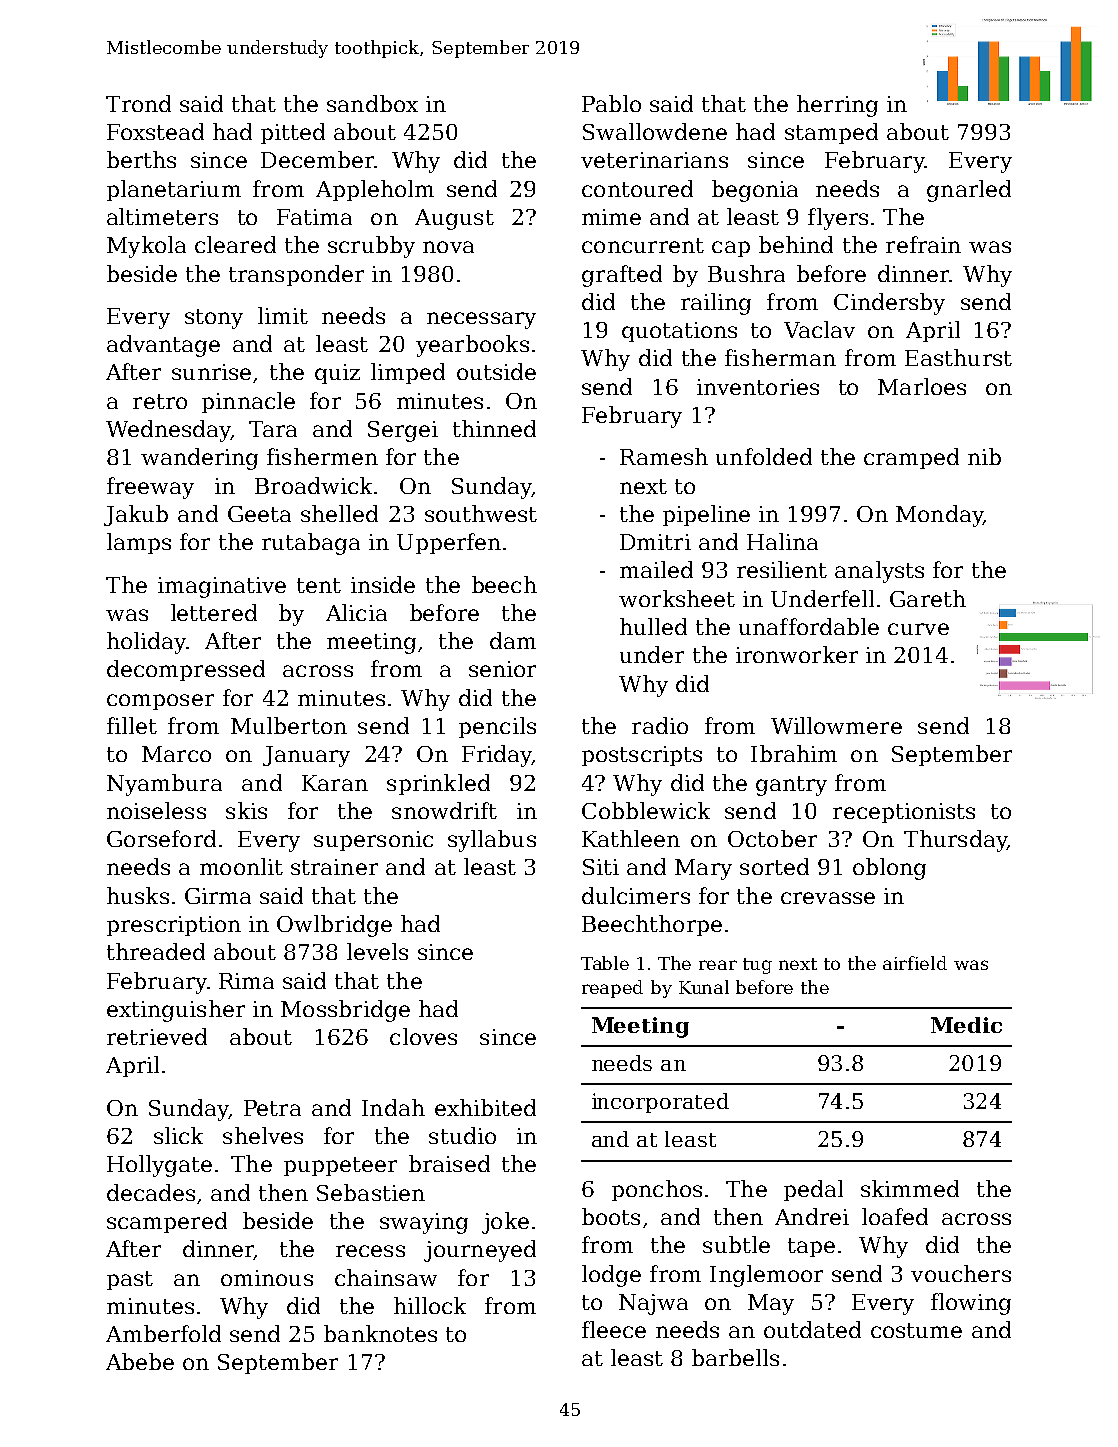 The image size is (1118, 1447). Describe the element at coordinates (241, 866) in the image. I see `moonlit` at that location.
